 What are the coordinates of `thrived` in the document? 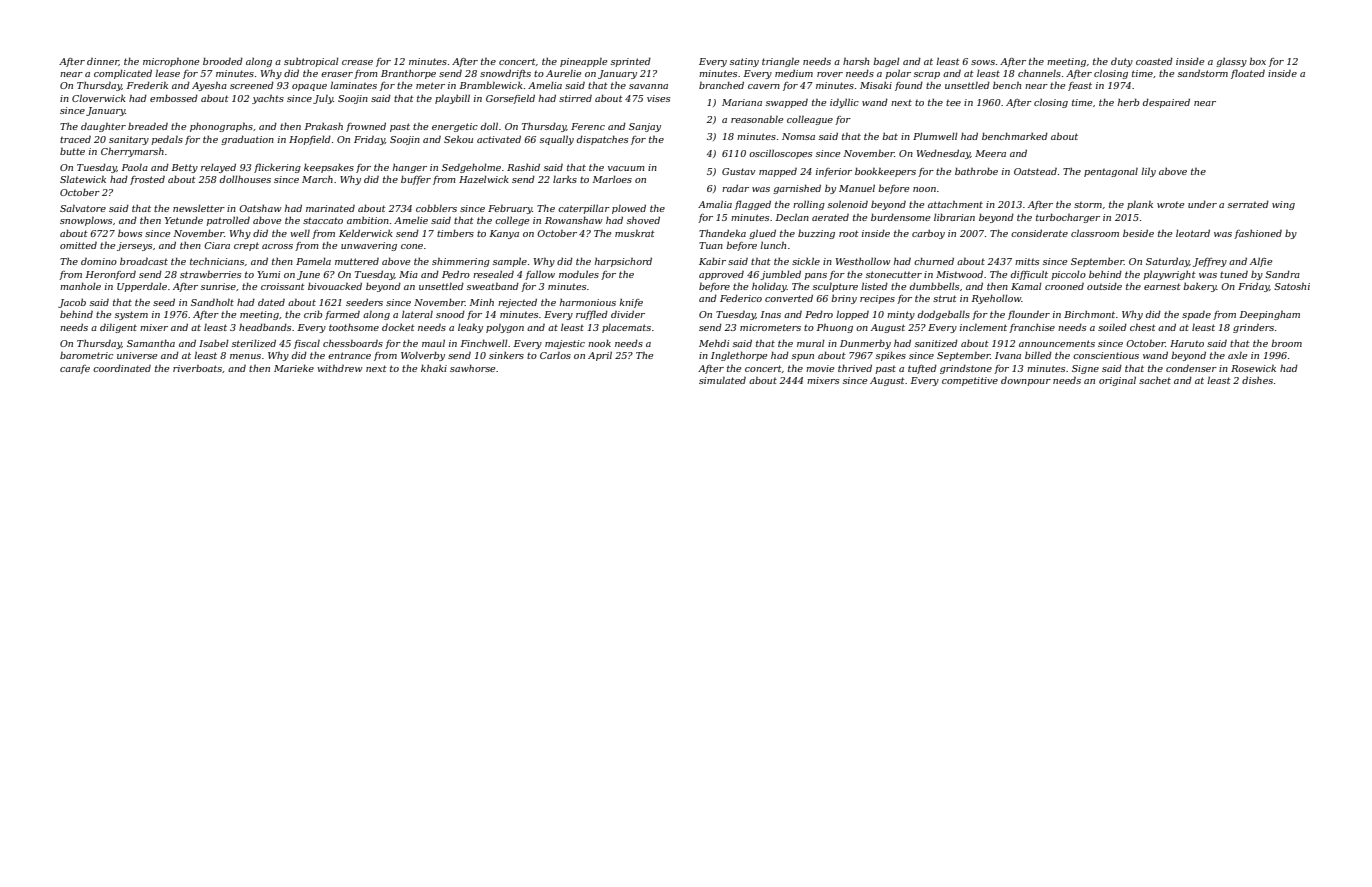 It's located at (855, 368).
